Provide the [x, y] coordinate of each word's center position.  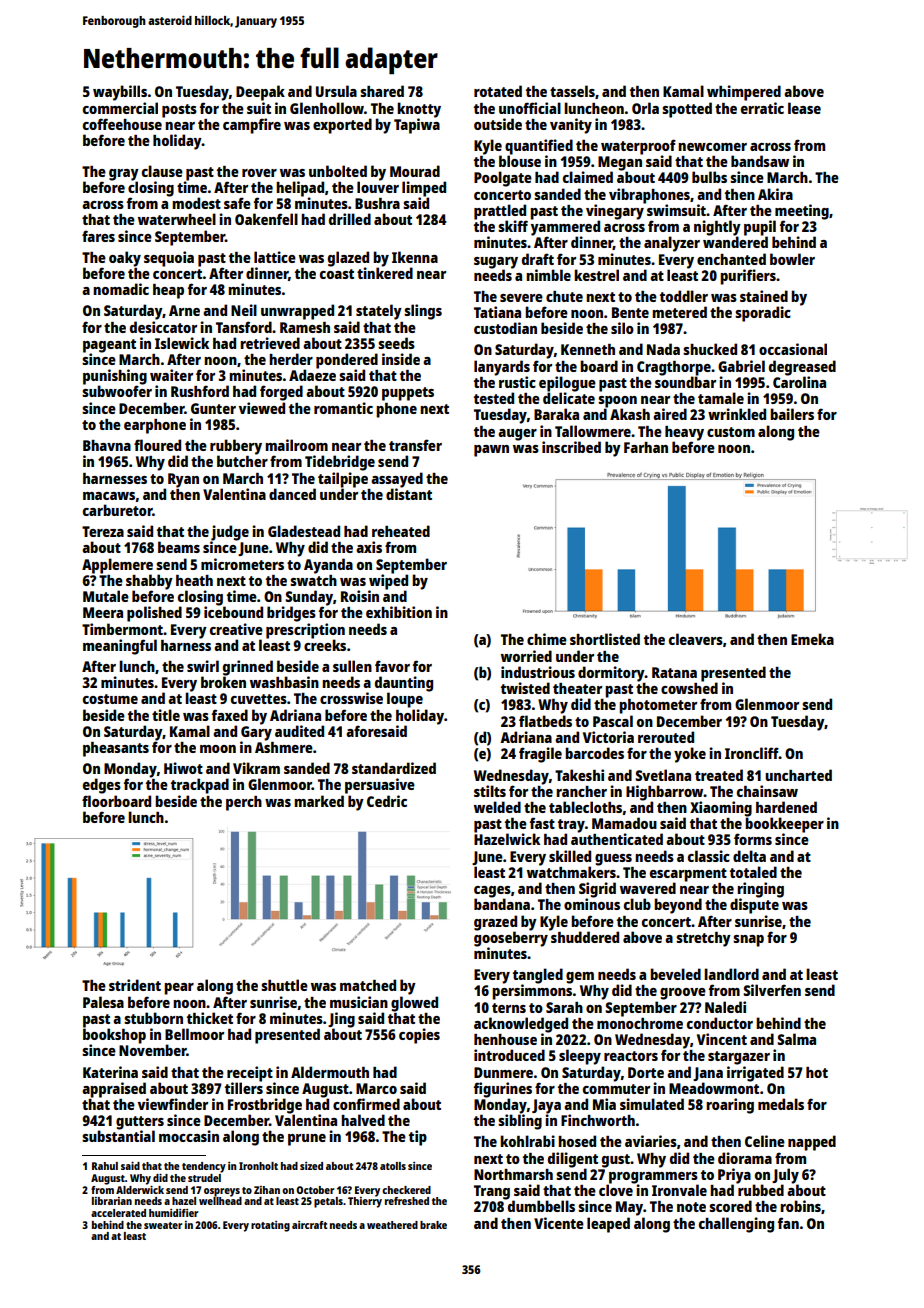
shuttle [284, 985]
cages [492, 892]
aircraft [309, 1225]
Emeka [812, 639]
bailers [792, 414]
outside [498, 124]
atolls [393, 1166]
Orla [645, 108]
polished [154, 614]
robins [800, 1206]
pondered [347, 361]
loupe [405, 700]
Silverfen [772, 990]
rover [259, 173]
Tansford [244, 327]
